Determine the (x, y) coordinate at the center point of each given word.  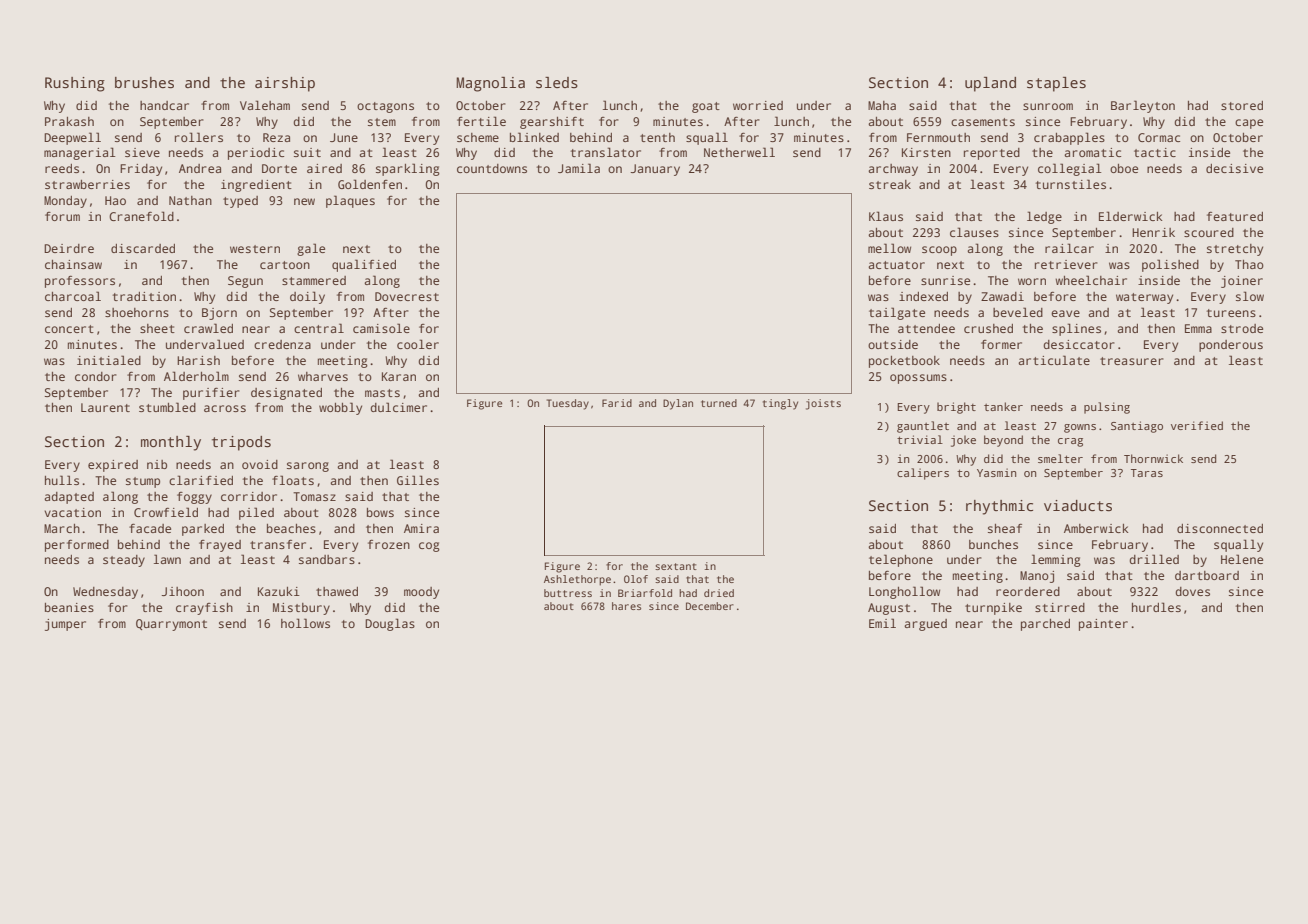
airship (285, 84)
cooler (418, 344)
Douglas (390, 624)
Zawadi (1002, 296)
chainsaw (73, 264)
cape (1249, 124)
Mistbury (301, 609)
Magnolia (490, 84)
